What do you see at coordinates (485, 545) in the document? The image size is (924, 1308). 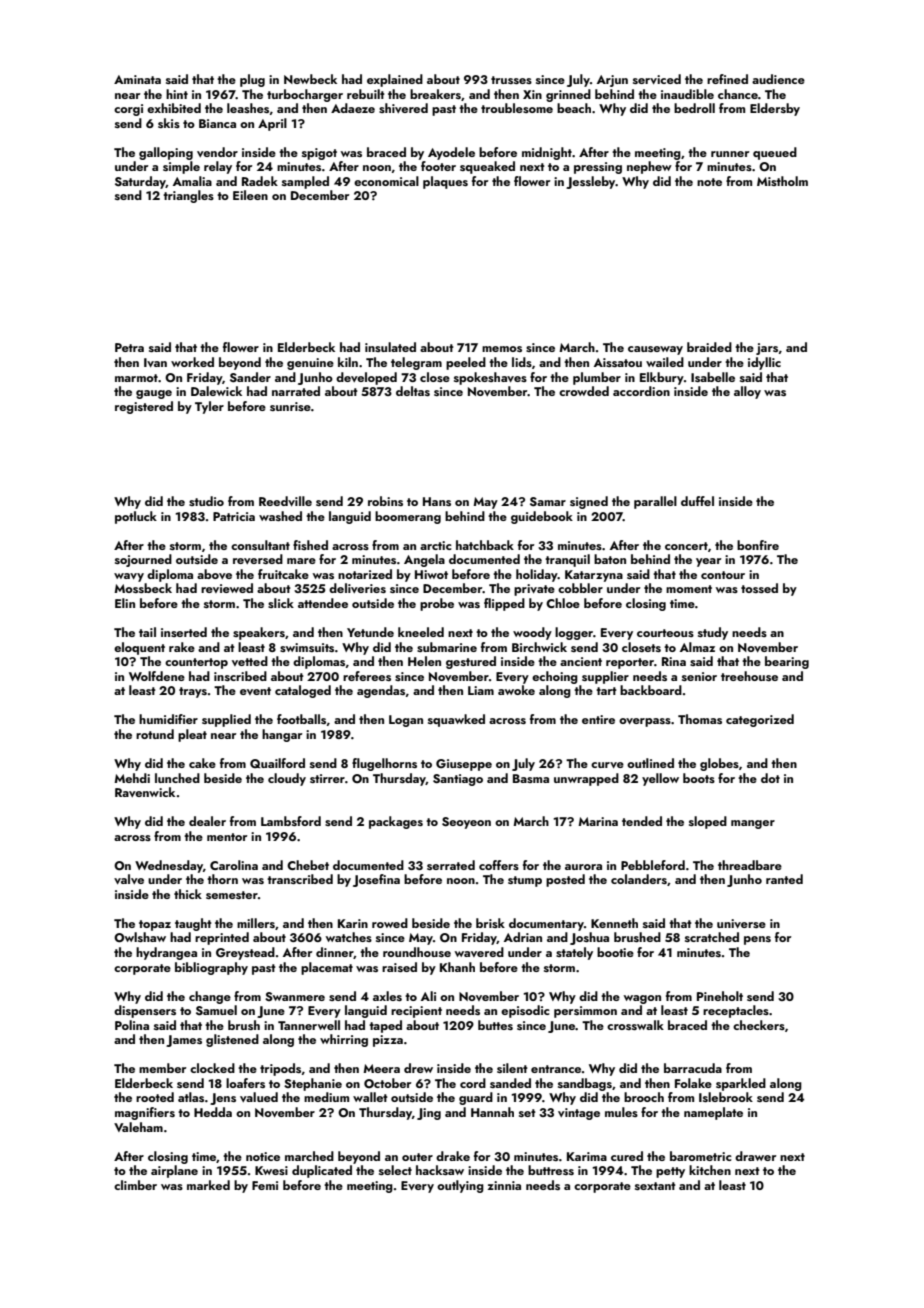 I see `hatchback` at bounding box center [485, 545].
